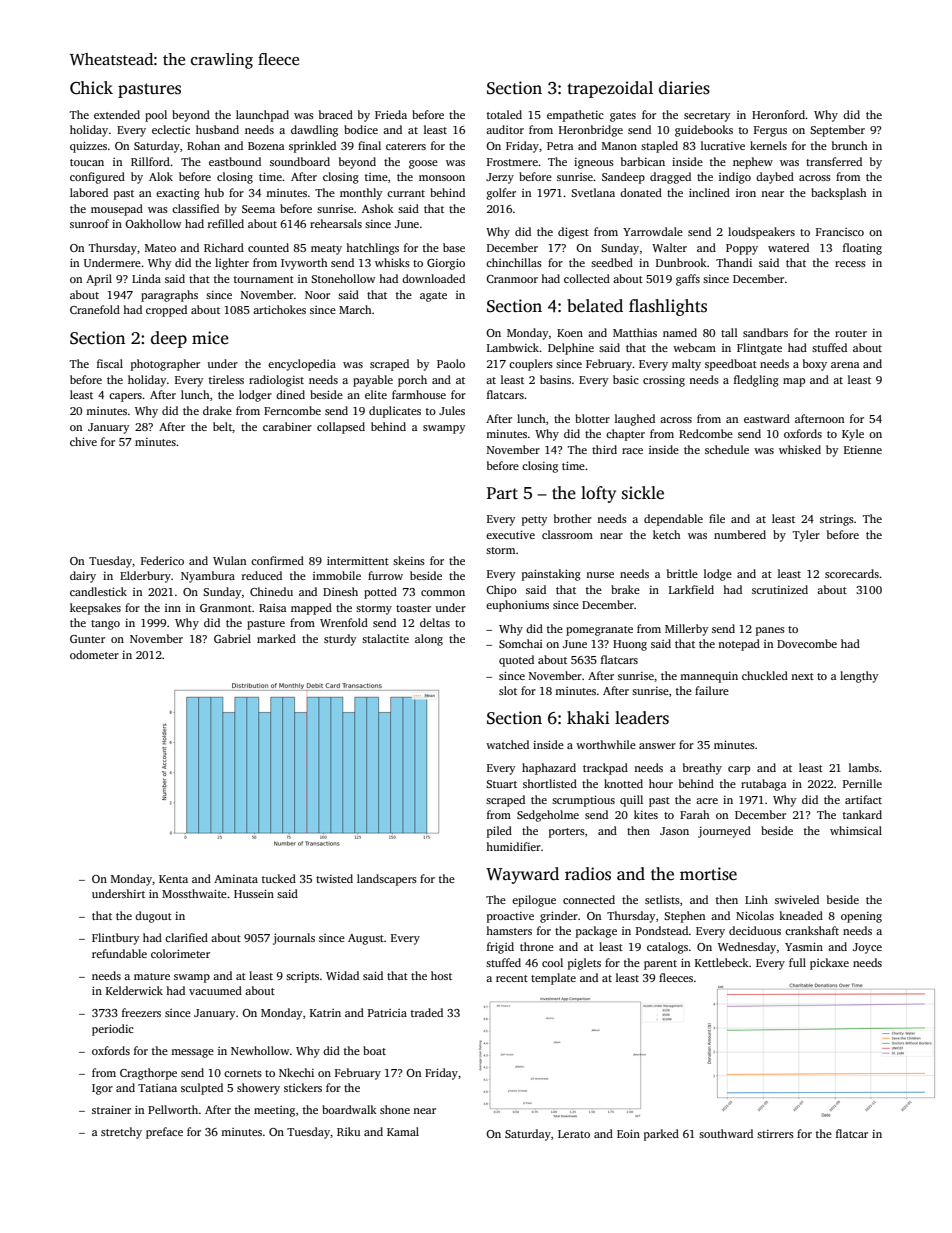  I want to click on journals, so click(294, 939).
